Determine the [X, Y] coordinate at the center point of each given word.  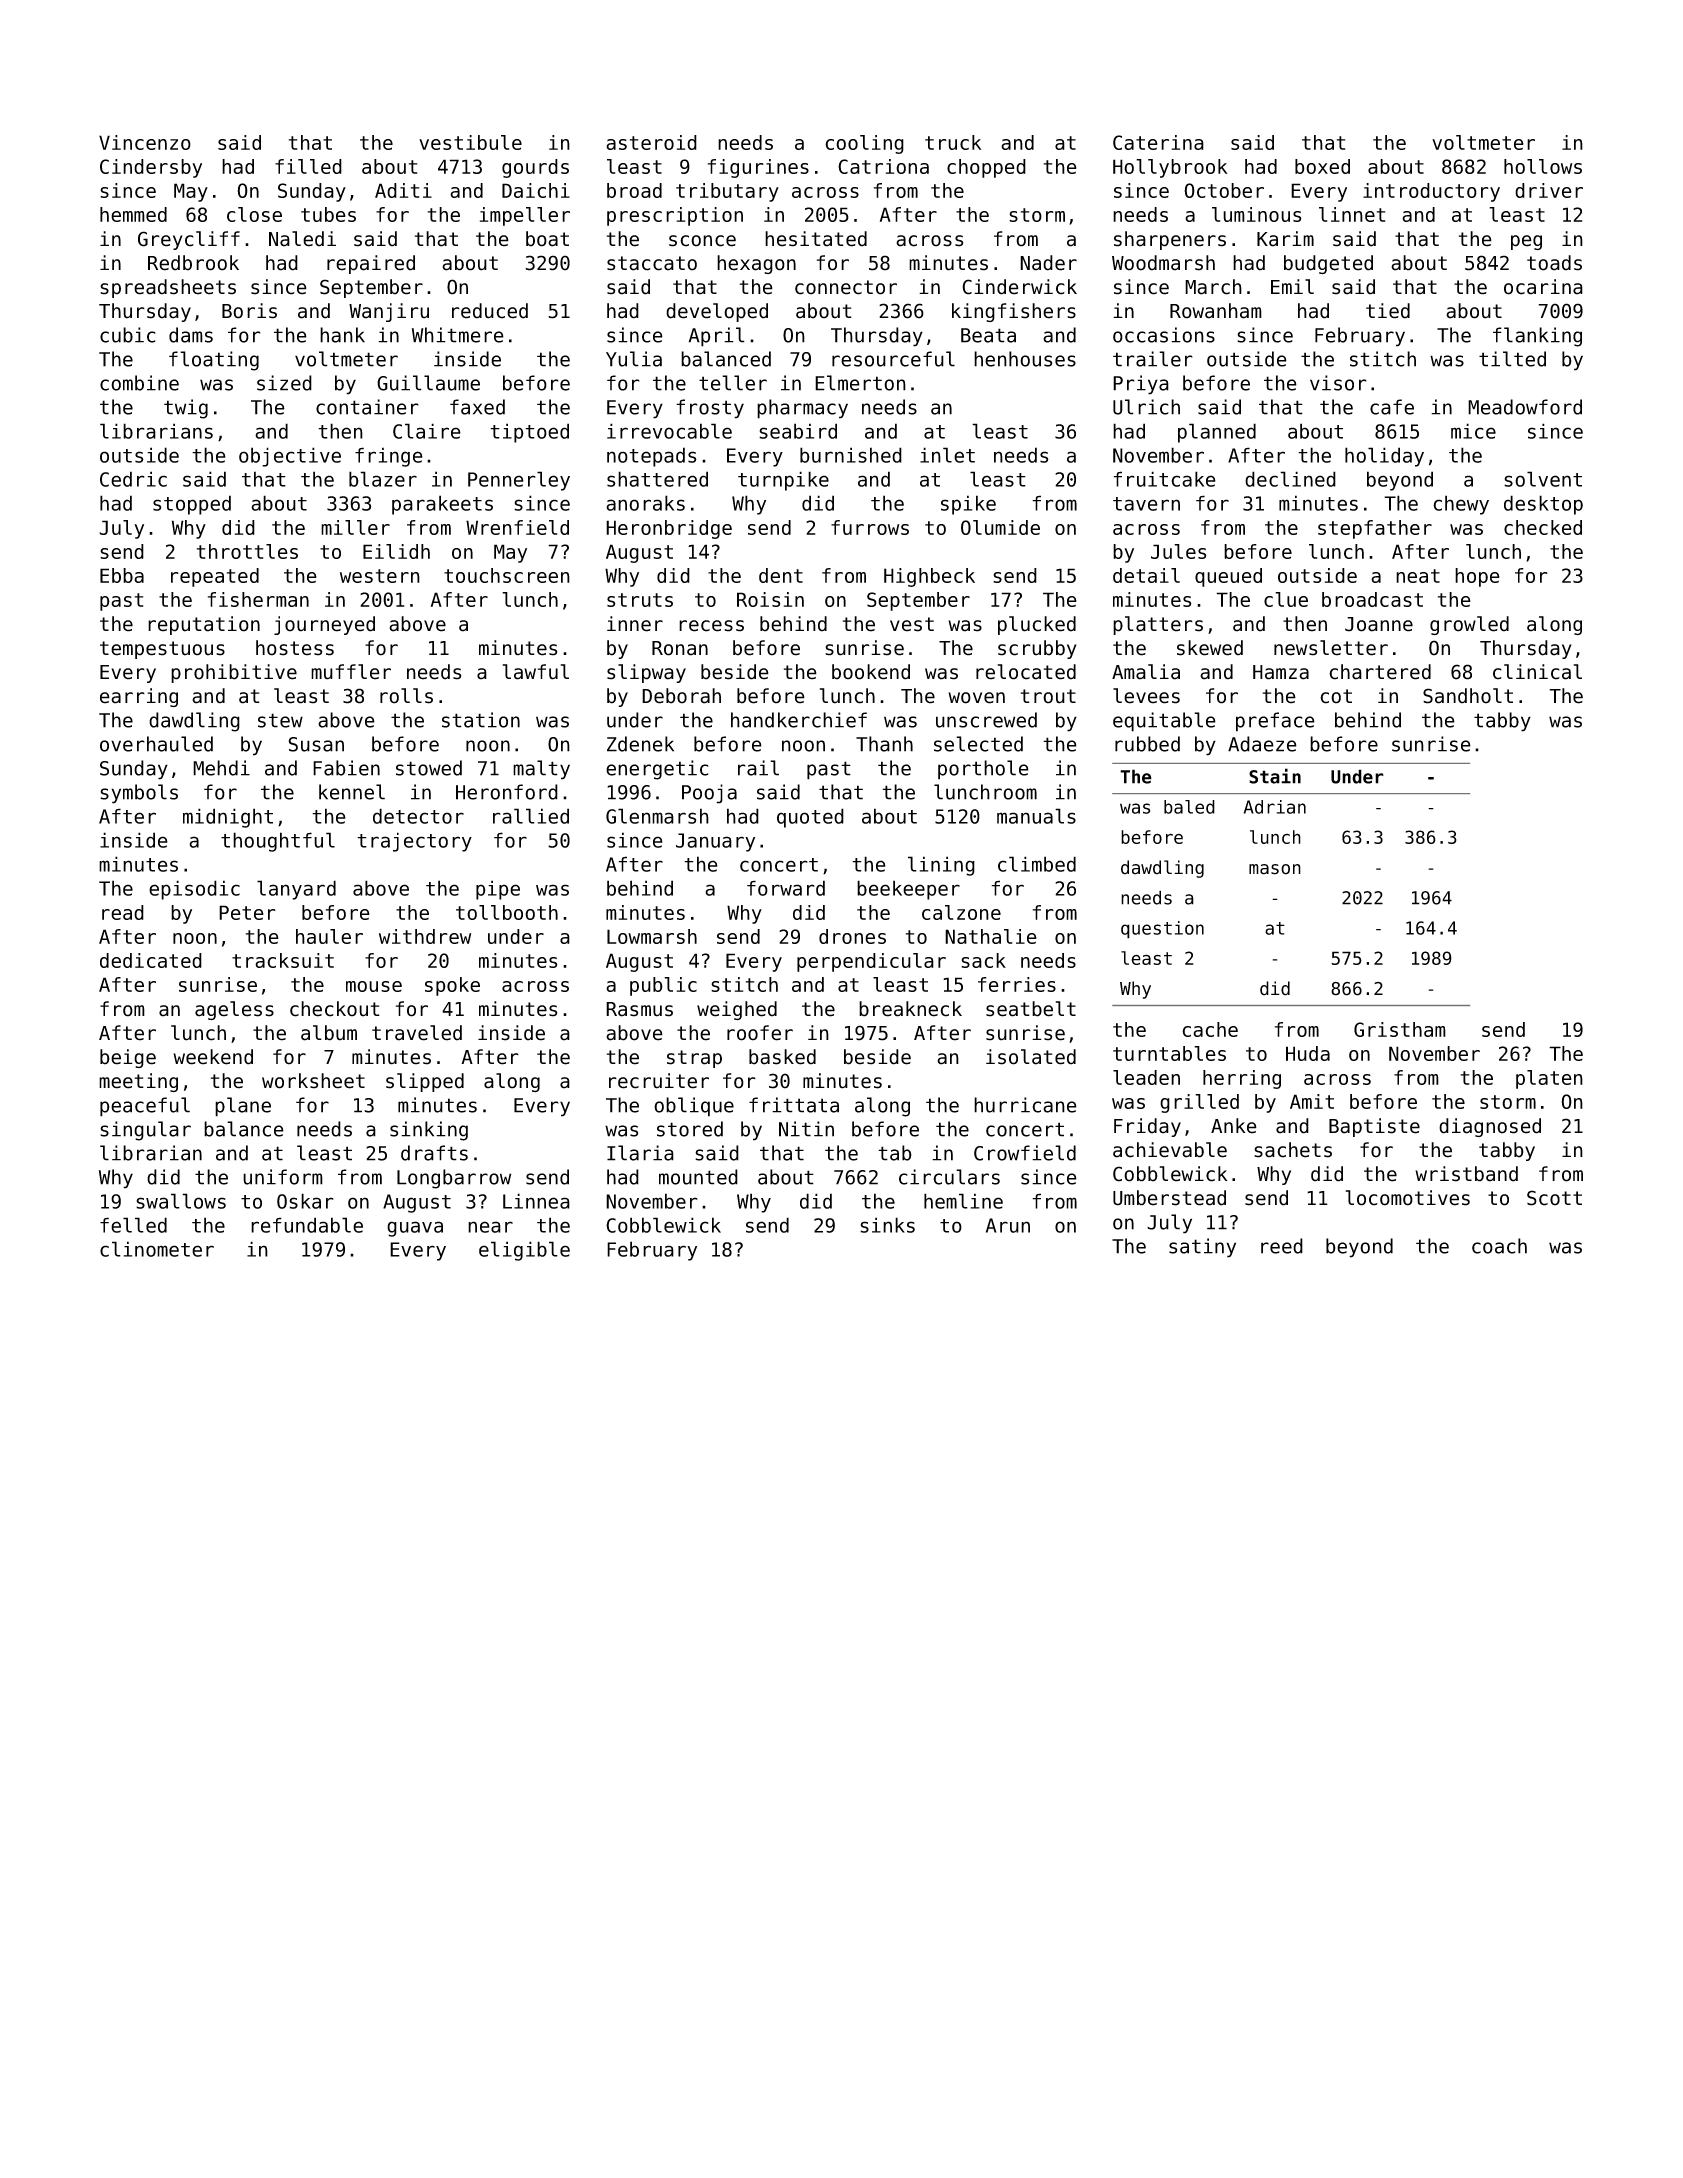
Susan [316, 744]
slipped [425, 1082]
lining [941, 866]
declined [1290, 479]
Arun [1008, 1225]
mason [1275, 869]
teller [733, 383]
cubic [128, 335]
